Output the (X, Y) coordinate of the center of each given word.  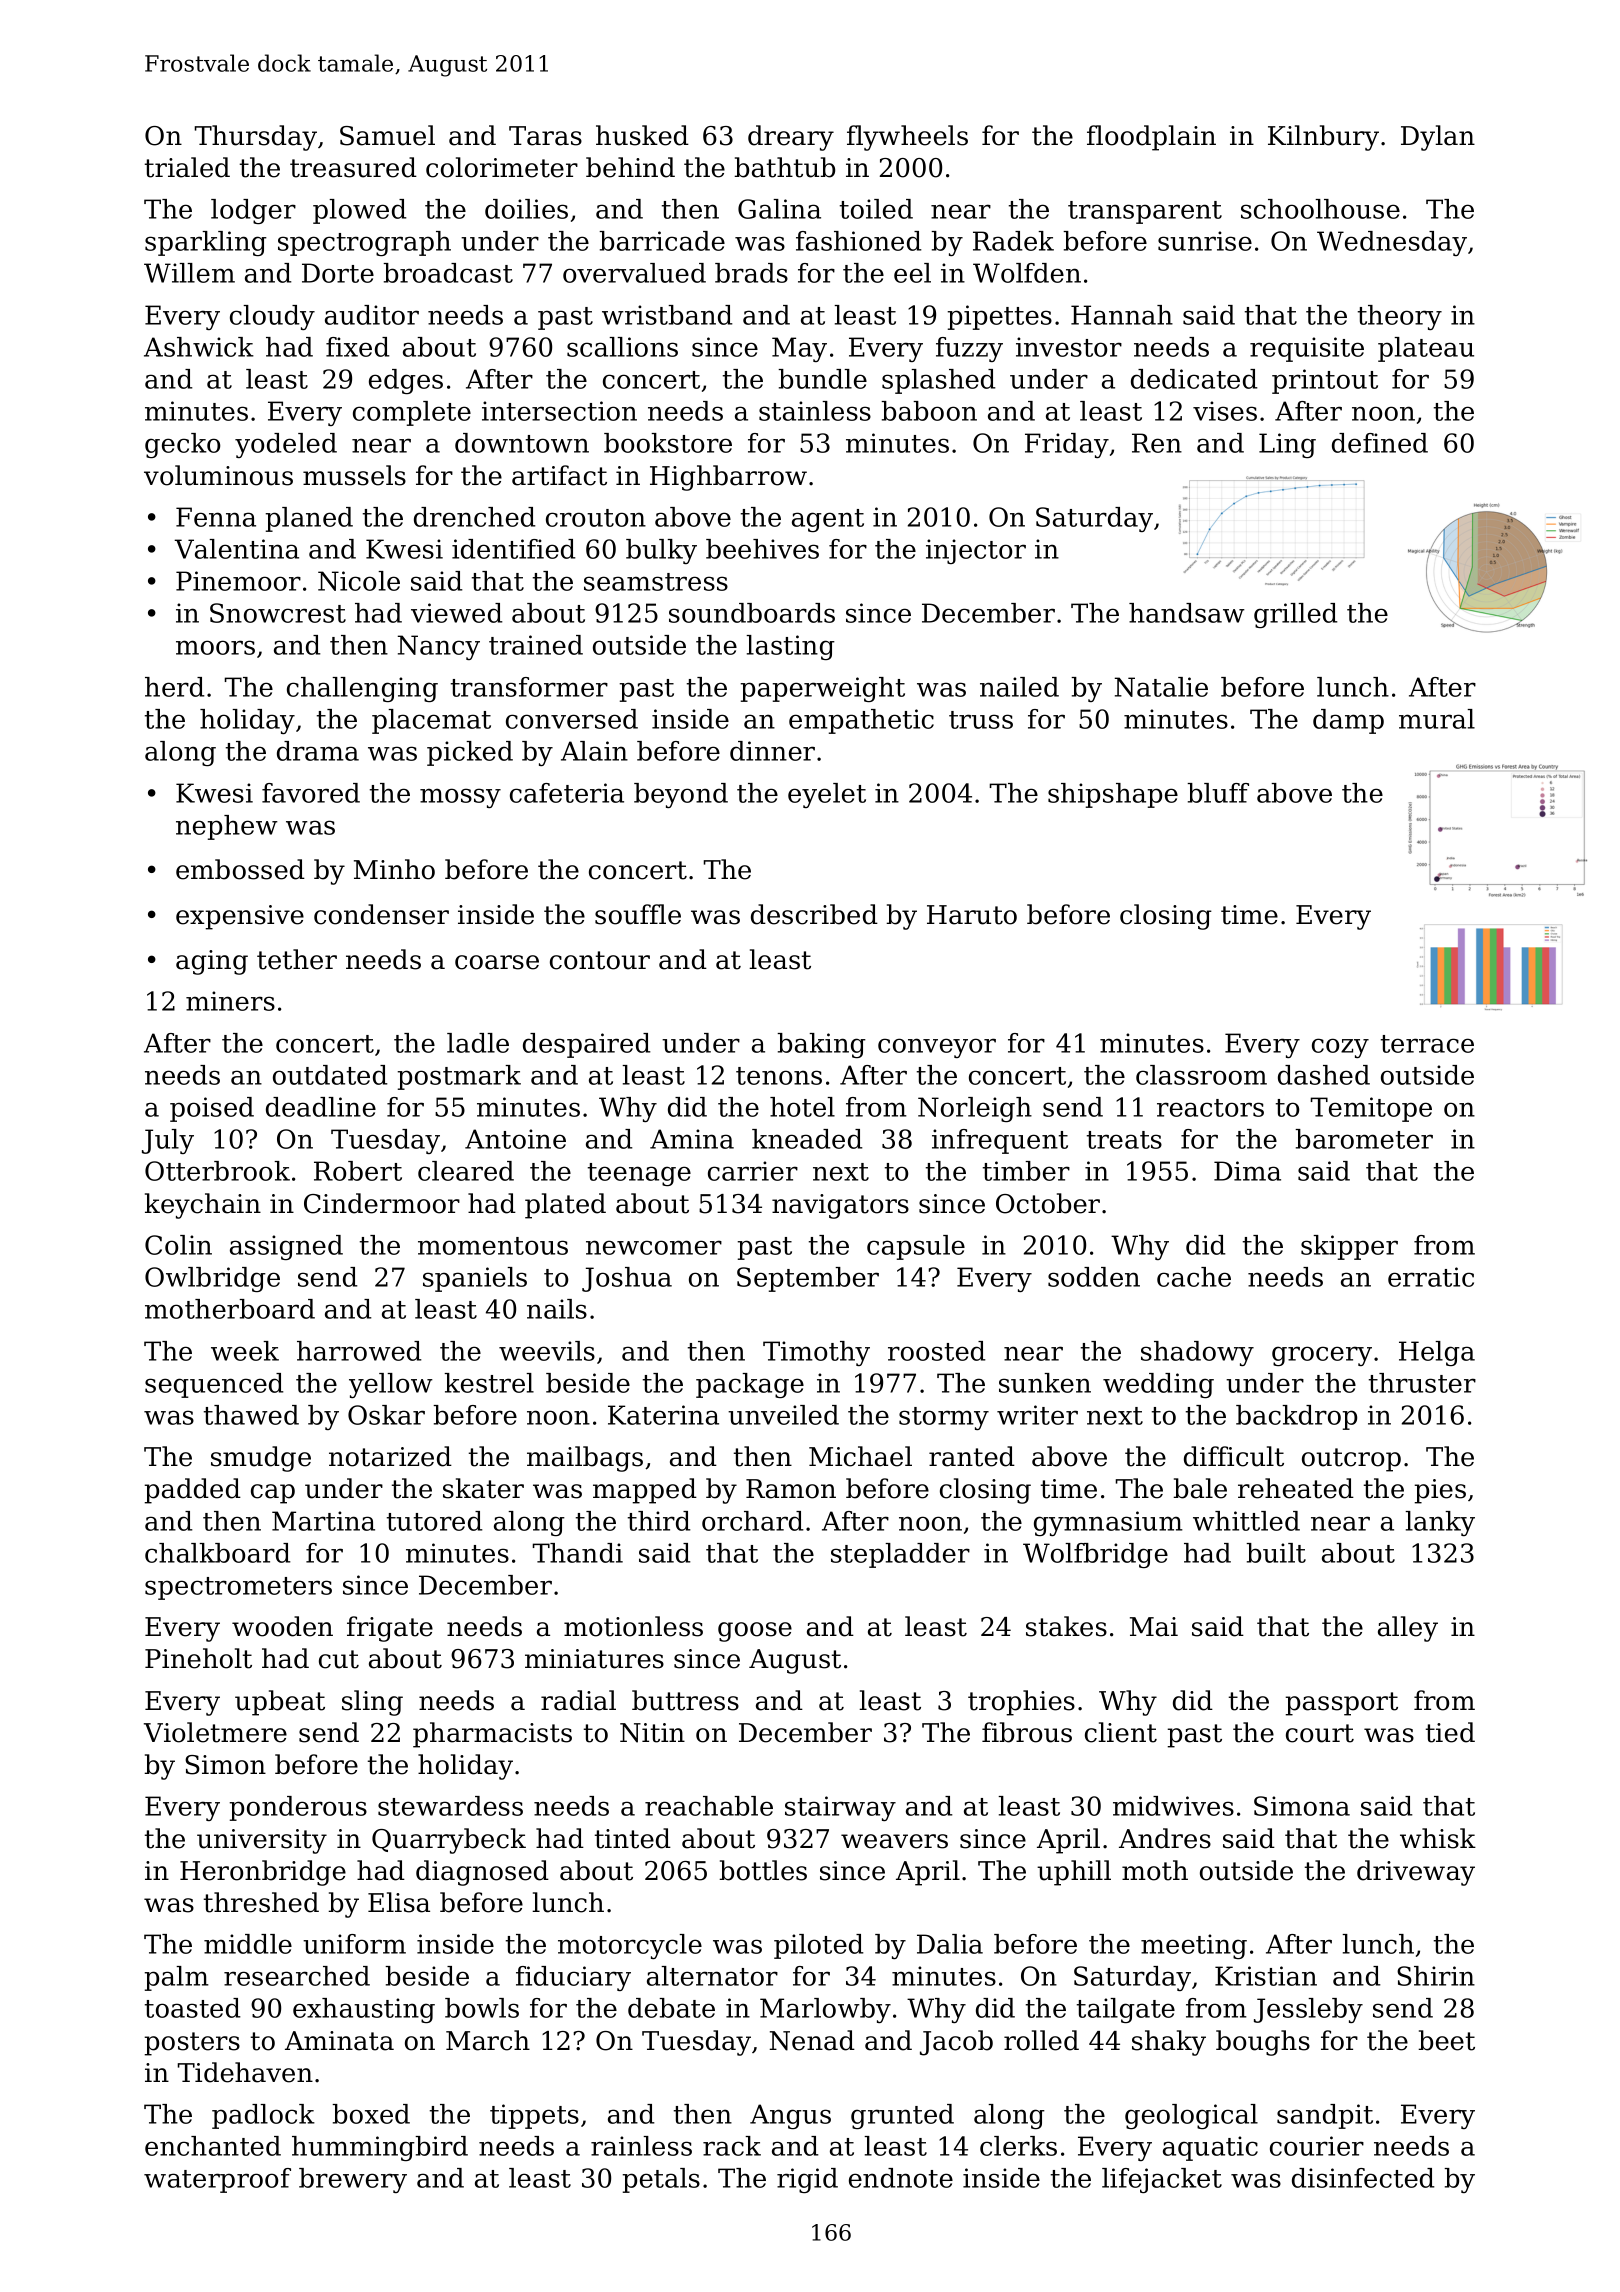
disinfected (1363, 2178)
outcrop (1351, 1460)
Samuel (387, 135)
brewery (353, 2180)
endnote (901, 2178)
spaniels (475, 1279)
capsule (916, 1247)
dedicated (1194, 379)
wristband (667, 315)
